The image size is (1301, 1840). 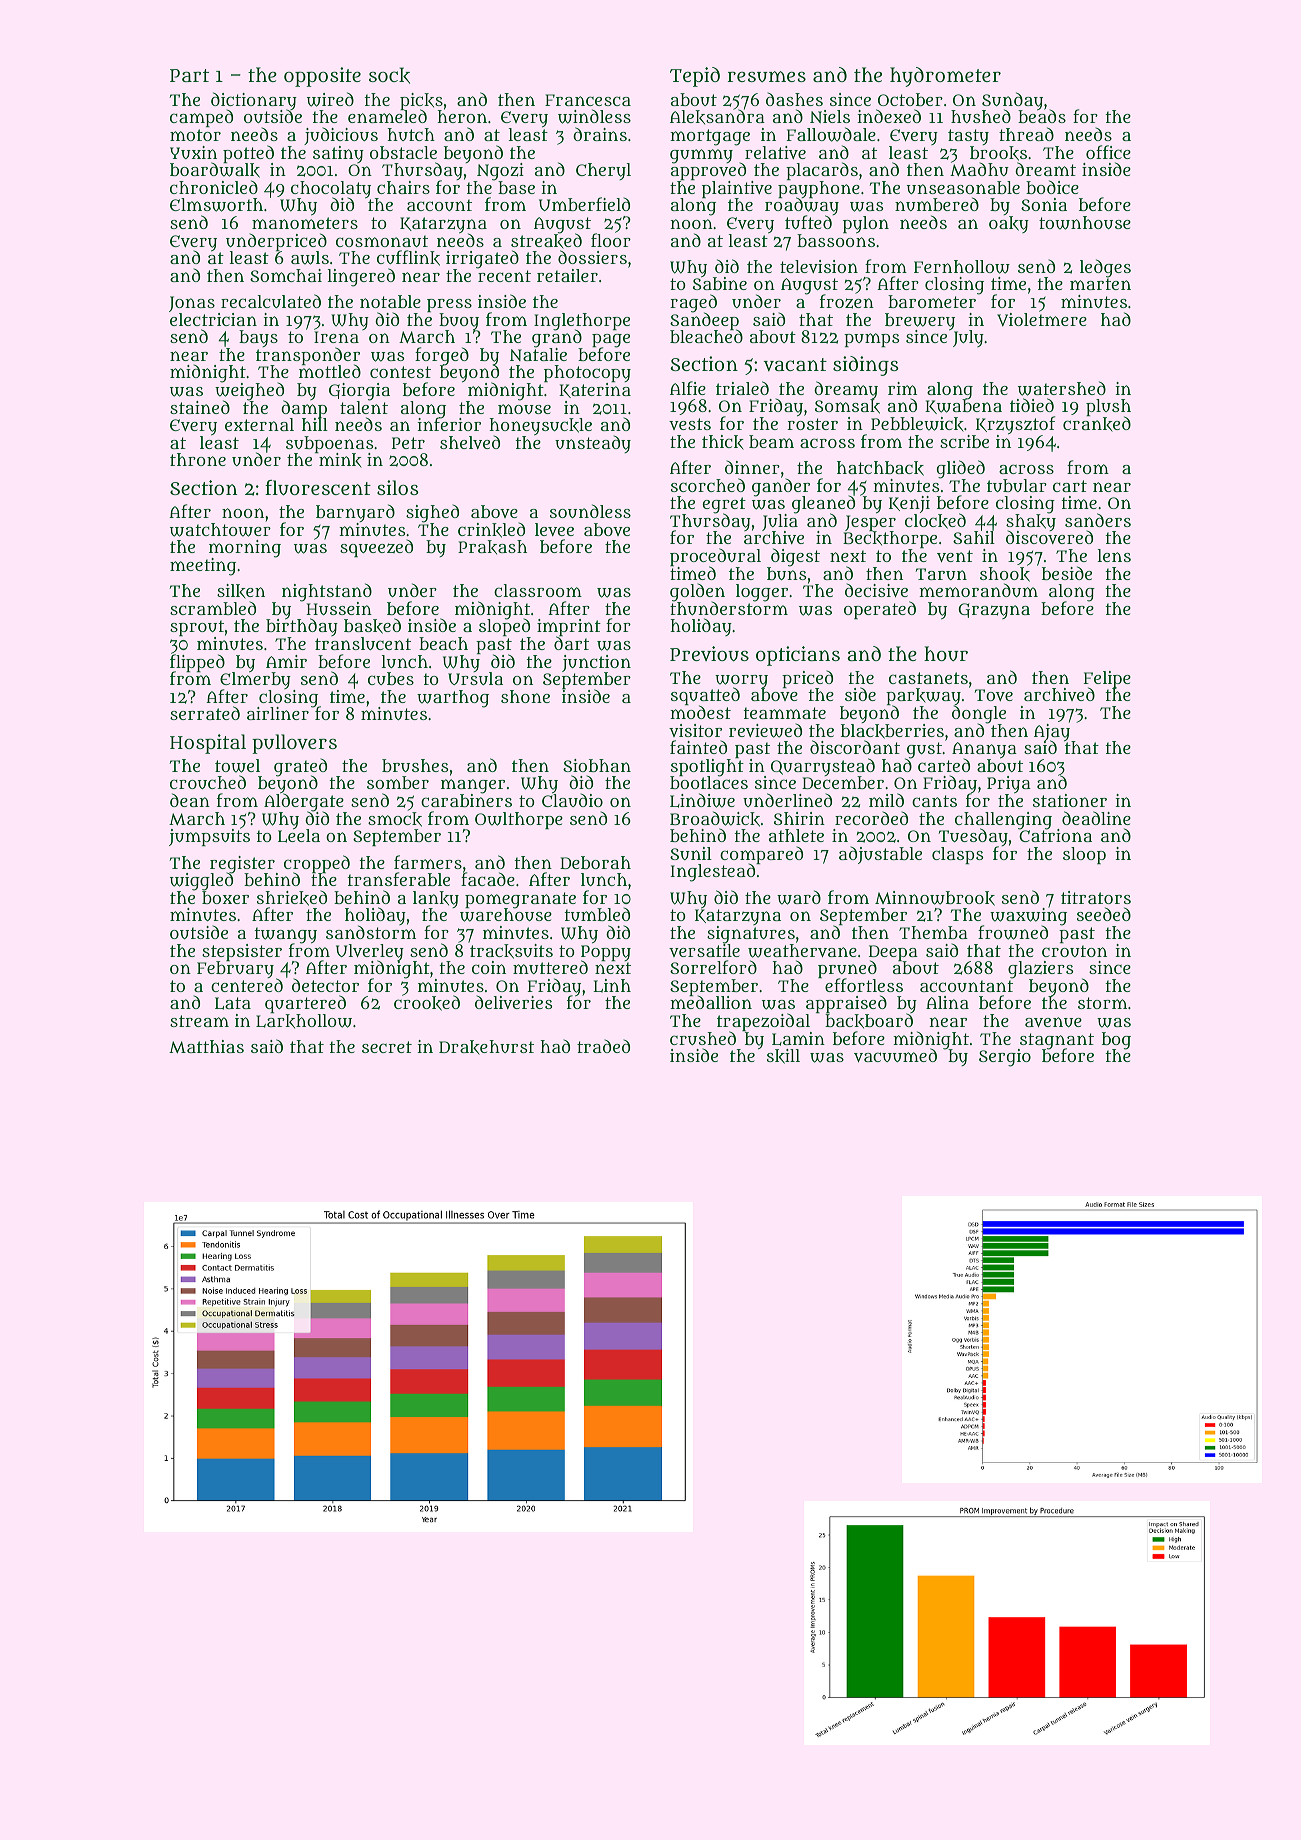 What do you see at coordinates (387, 1047) in the screenshot?
I see `secret` at bounding box center [387, 1047].
